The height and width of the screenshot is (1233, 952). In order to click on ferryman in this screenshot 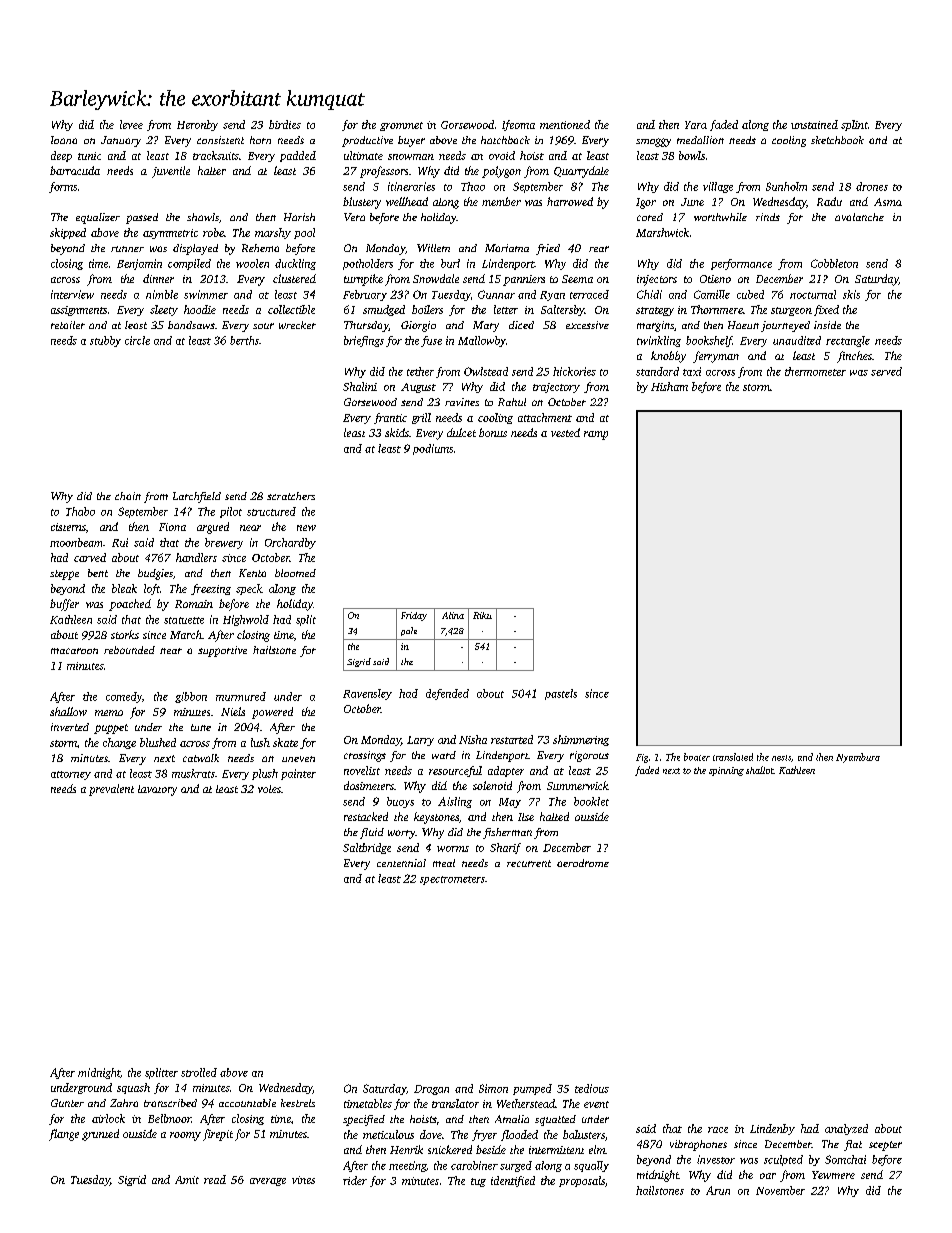, I will do `click(716, 357)`.
